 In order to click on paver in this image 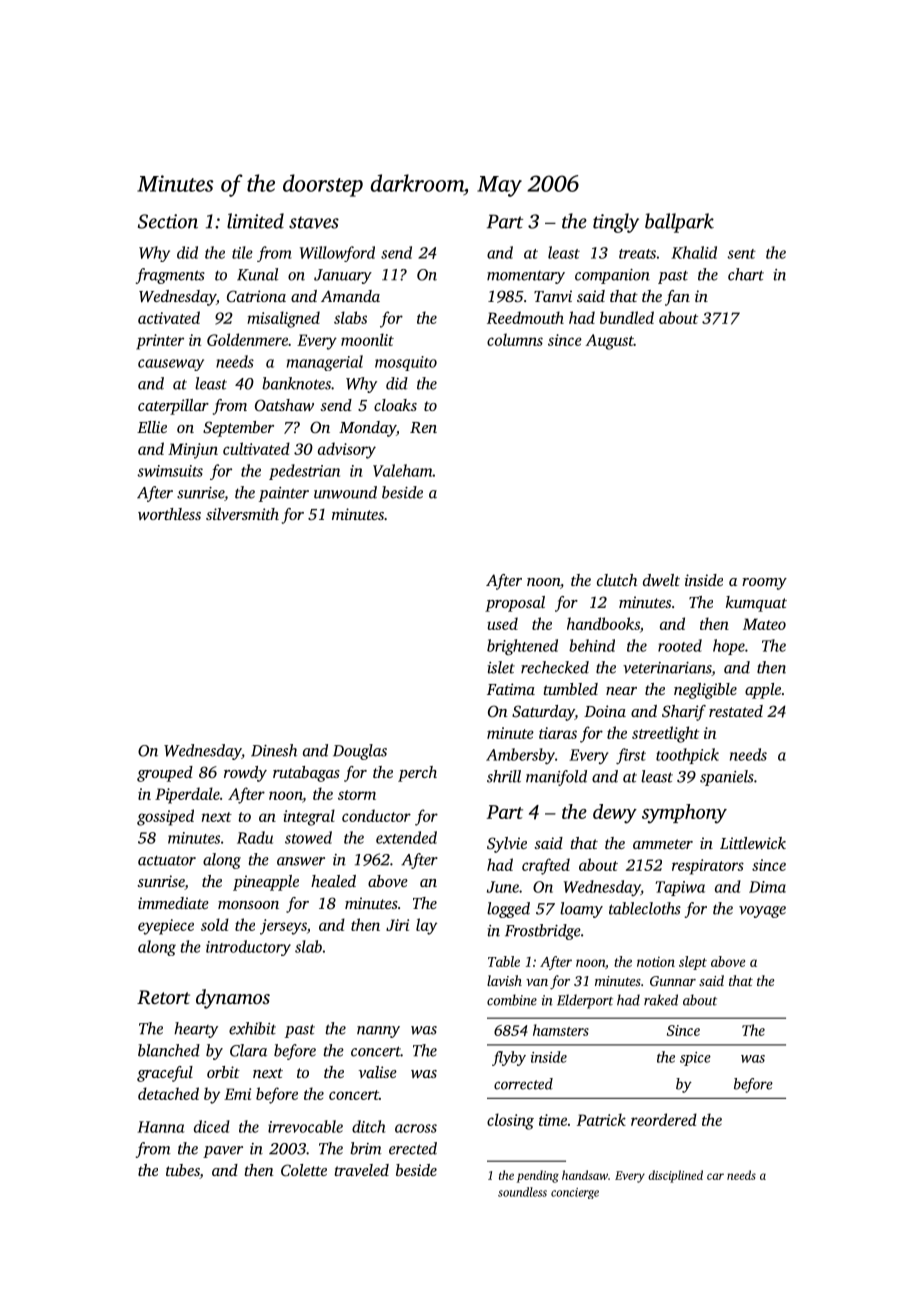, I will do `click(223, 1152)`.
